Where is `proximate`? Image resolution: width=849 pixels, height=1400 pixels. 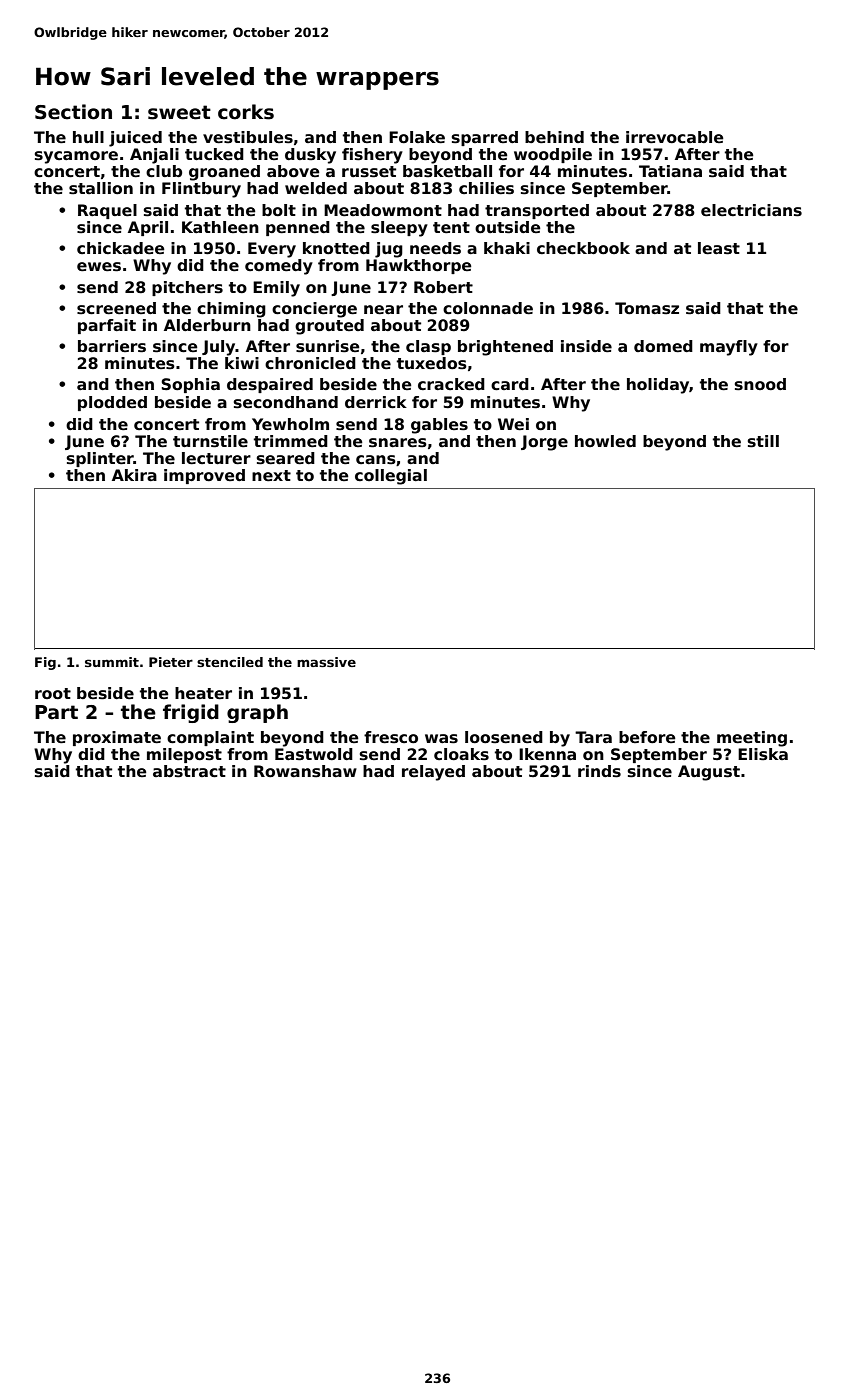 proximate is located at coordinates (117, 738).
